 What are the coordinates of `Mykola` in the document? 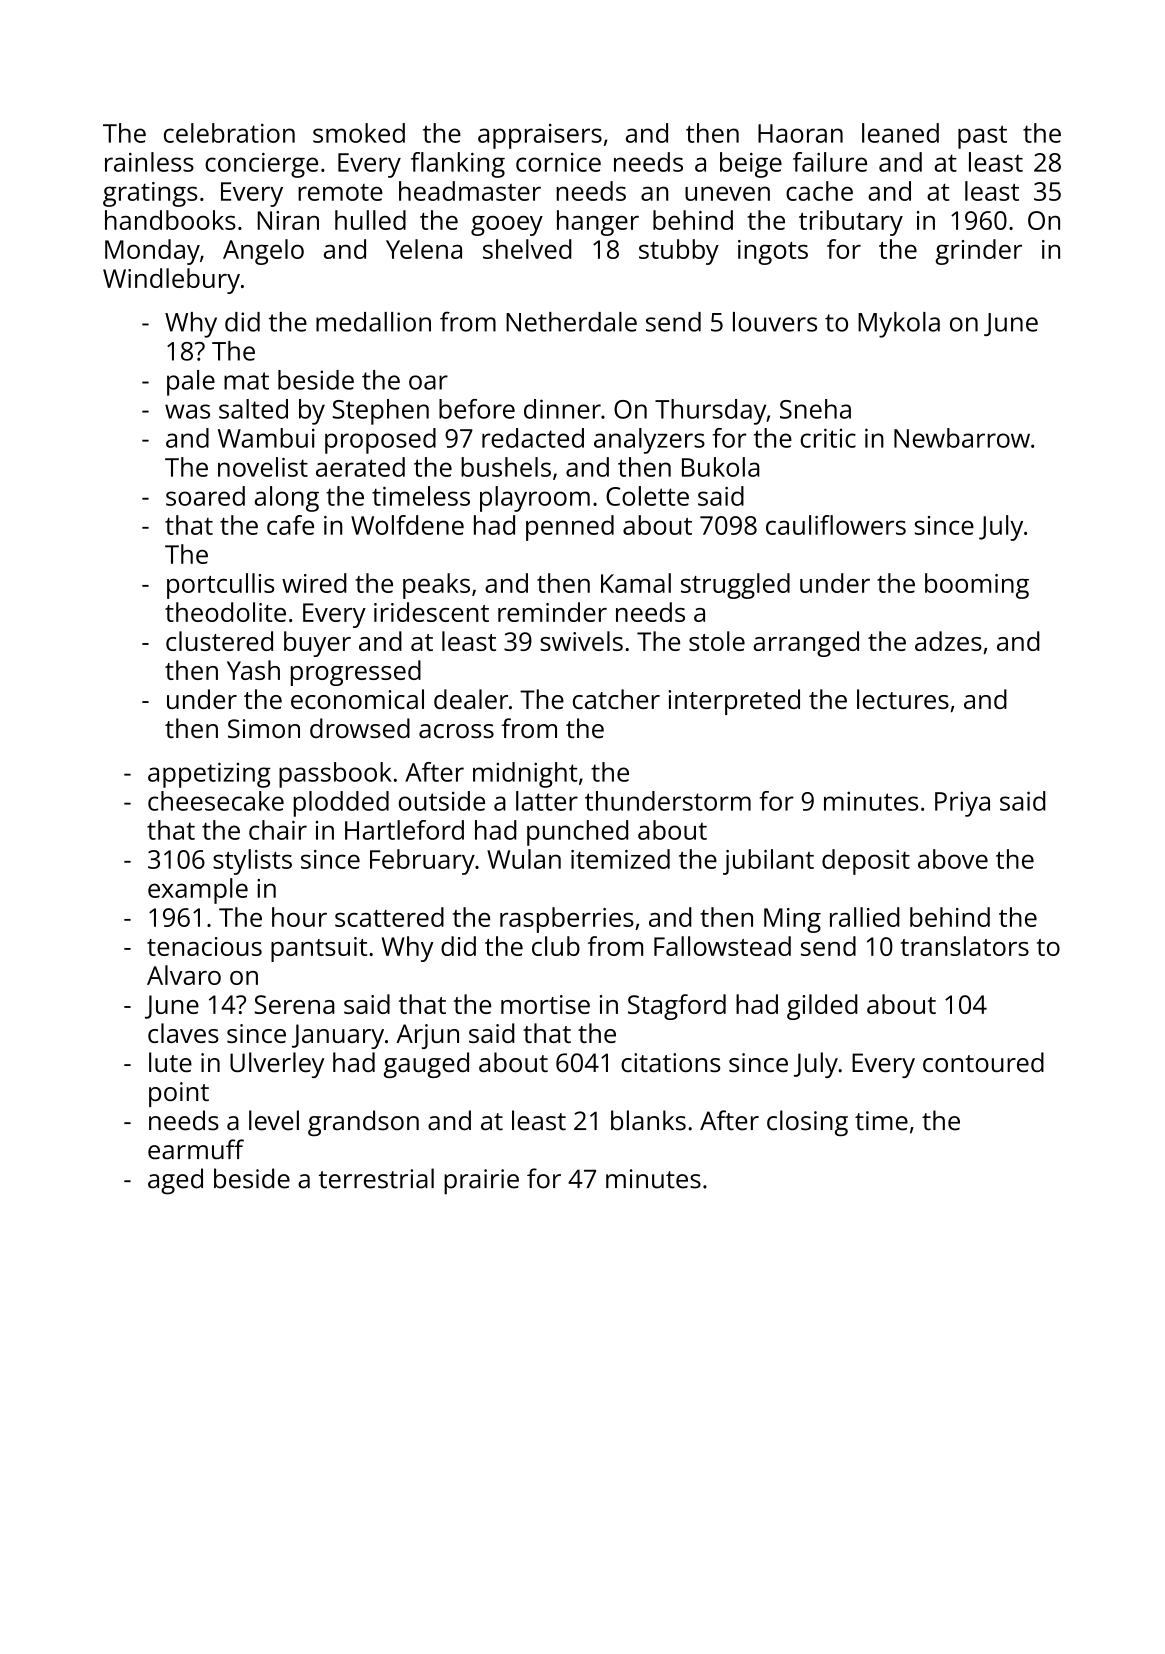 It's located at (899, 325).
